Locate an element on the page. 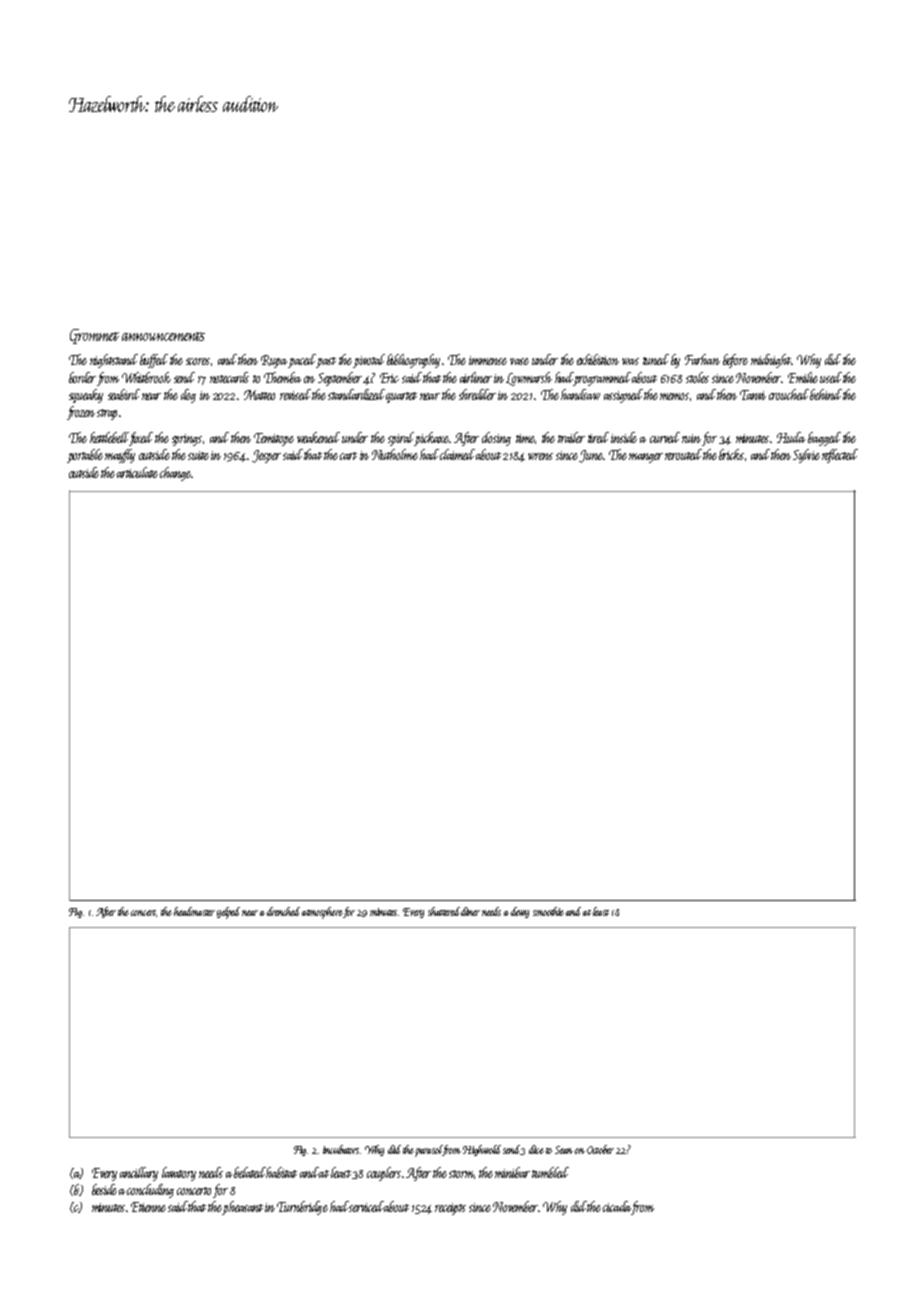  ruin is located at coordinates (691, 438).
